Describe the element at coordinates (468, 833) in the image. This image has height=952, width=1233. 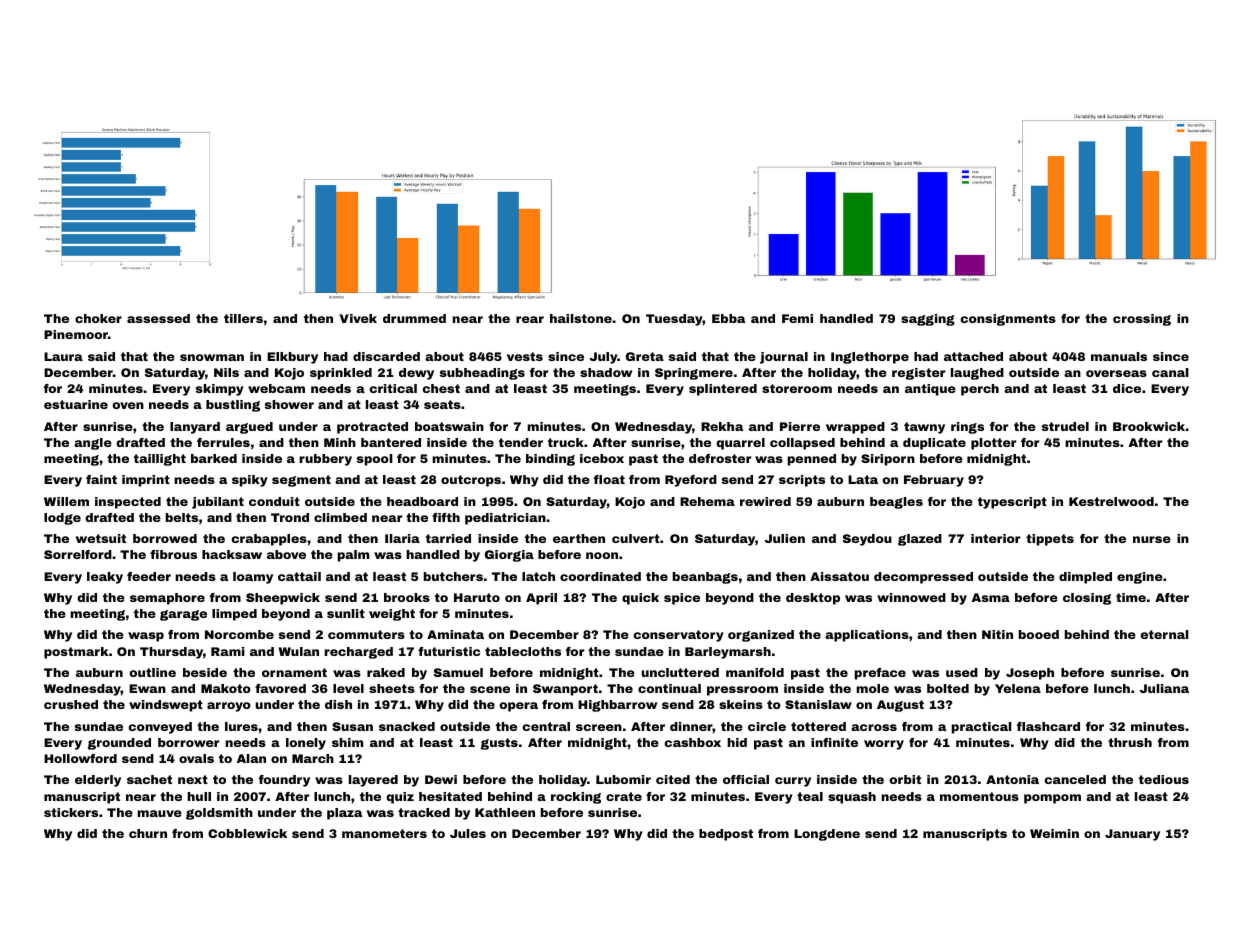
I see `Jules` at that location.
